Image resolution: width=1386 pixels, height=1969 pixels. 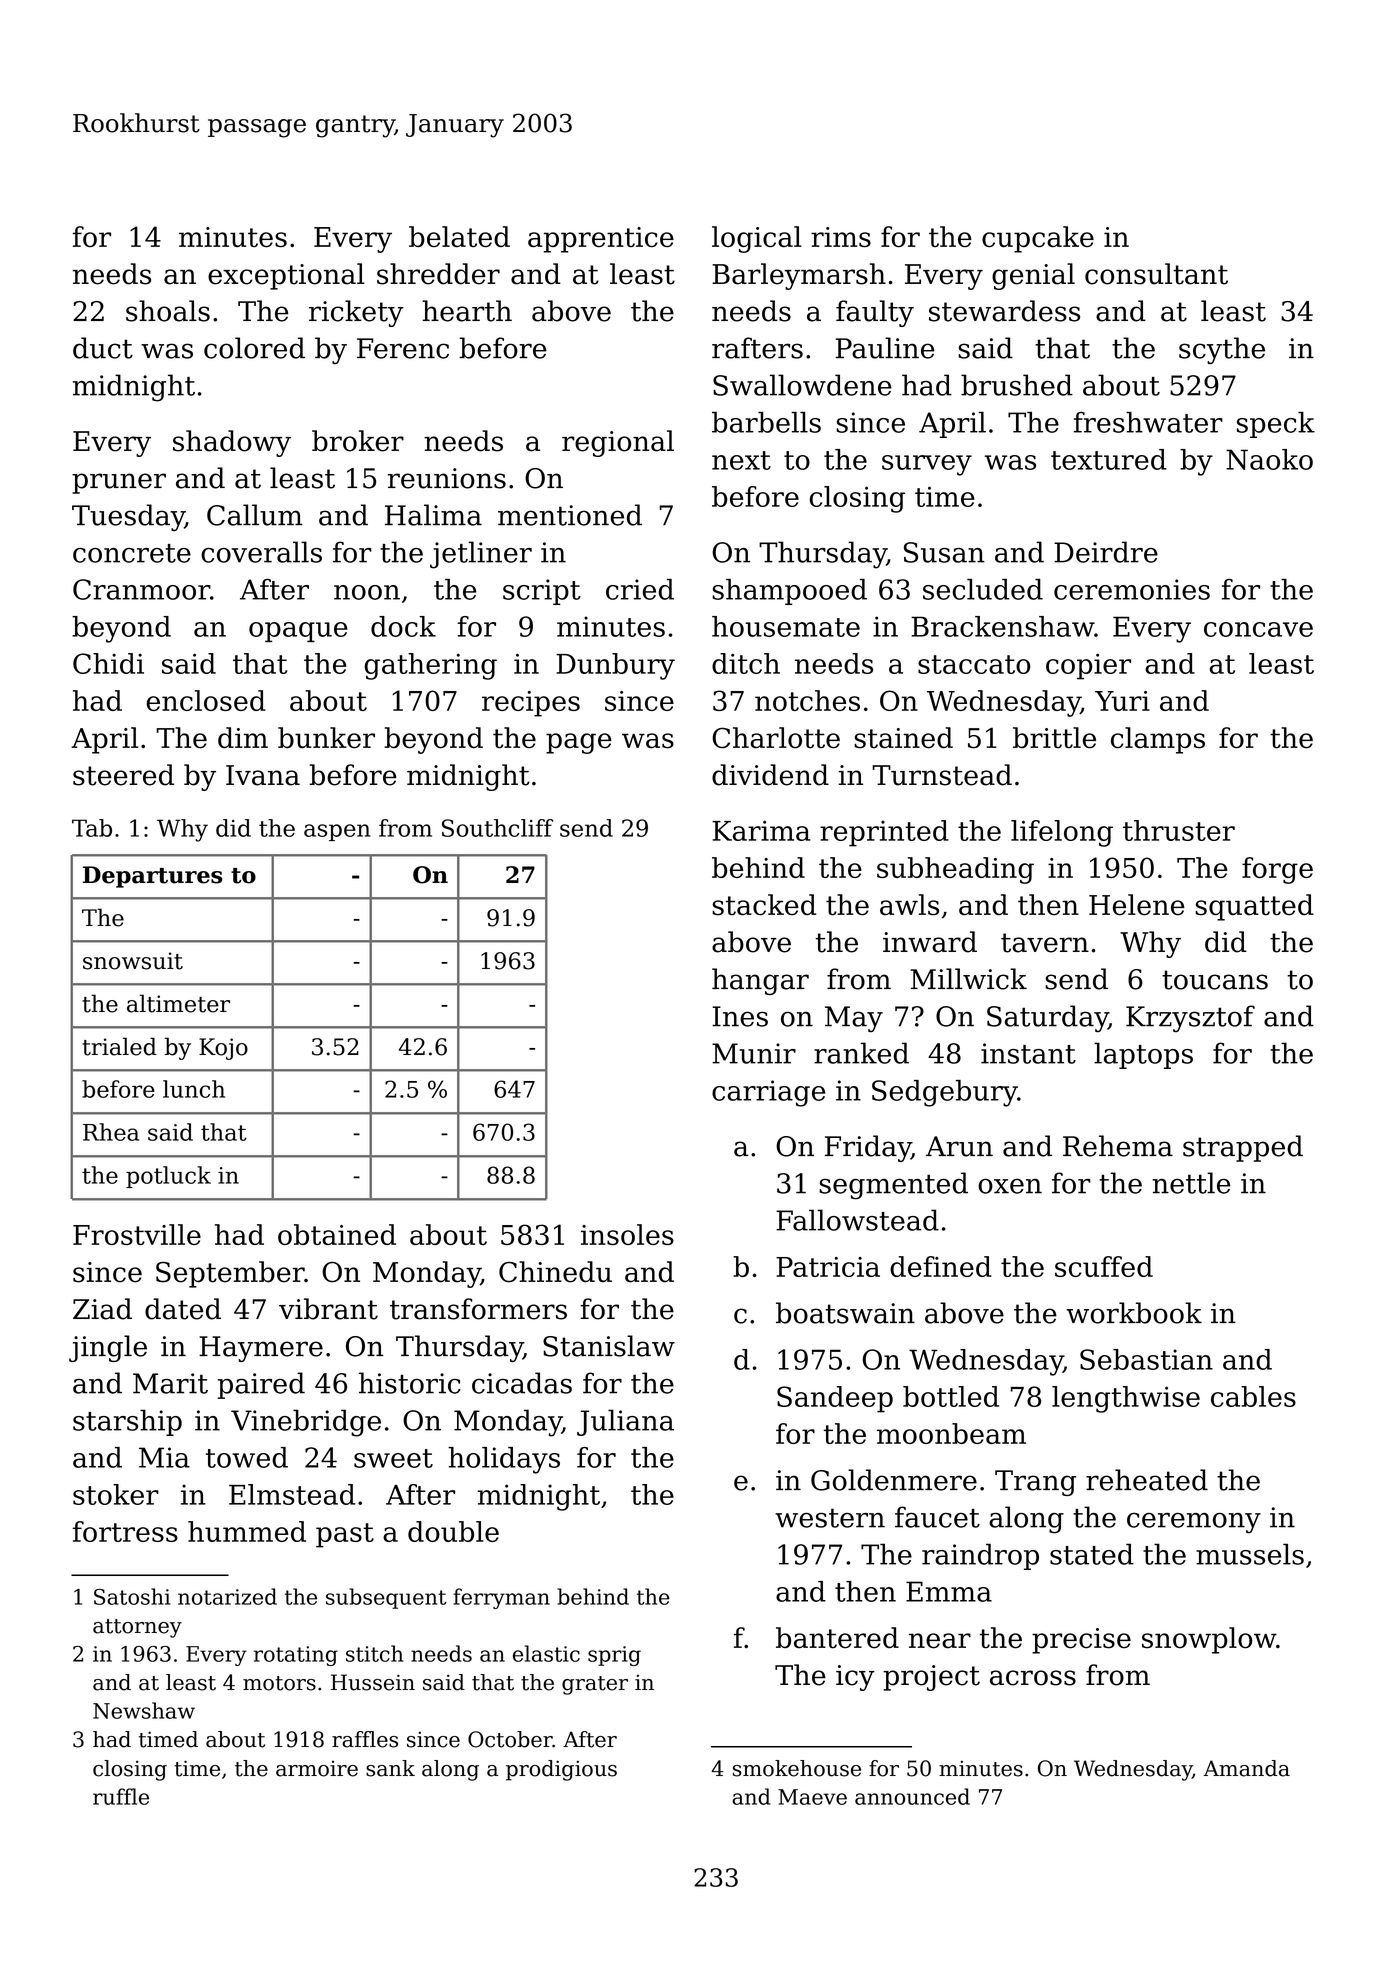 What do you see at coordinates (1146, 1359) in the screenshot?
I see `Sebastian` at bounding box center [1146, 1359].
